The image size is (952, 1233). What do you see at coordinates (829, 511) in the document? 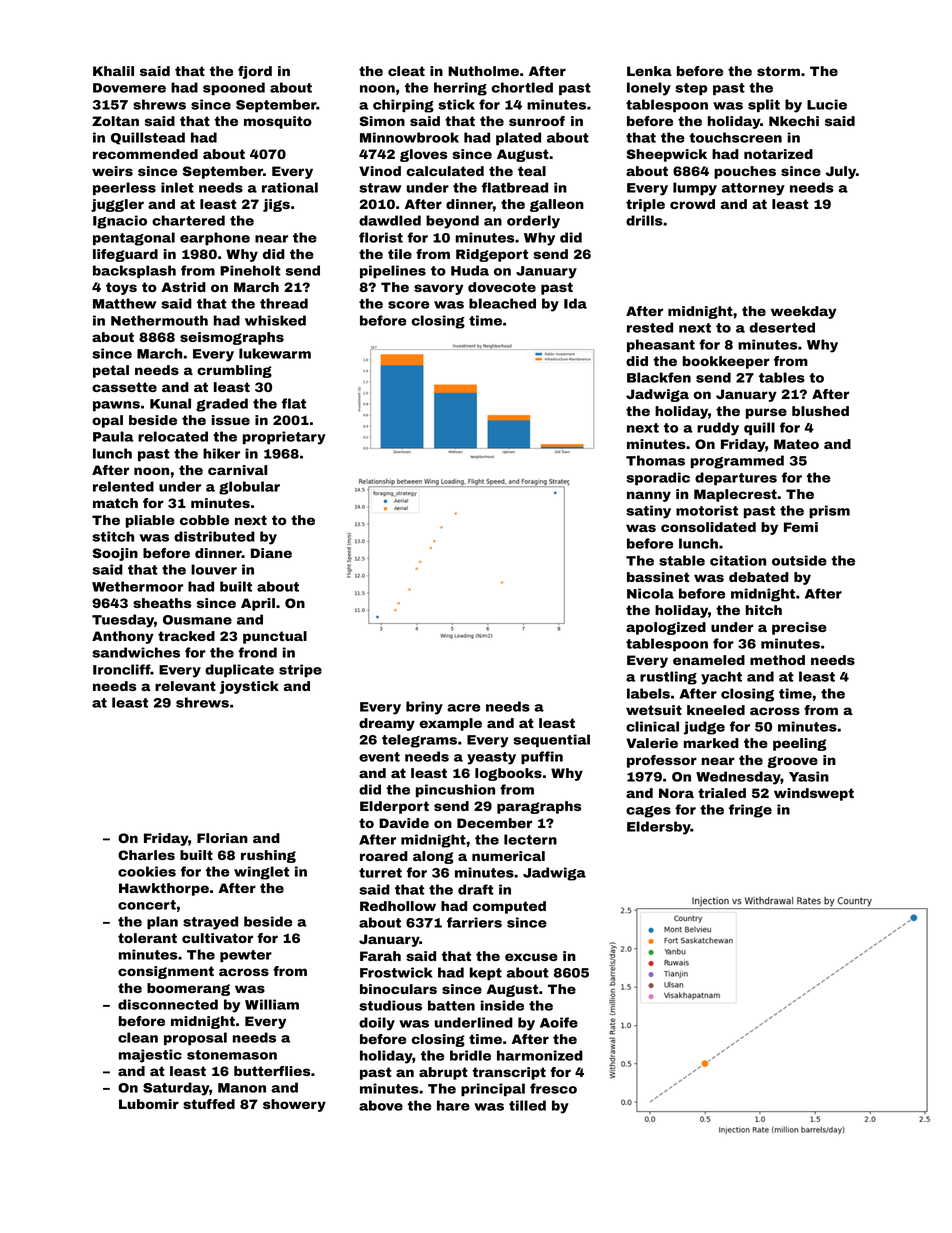
I see `prism` at bounding box center [829, 511].
